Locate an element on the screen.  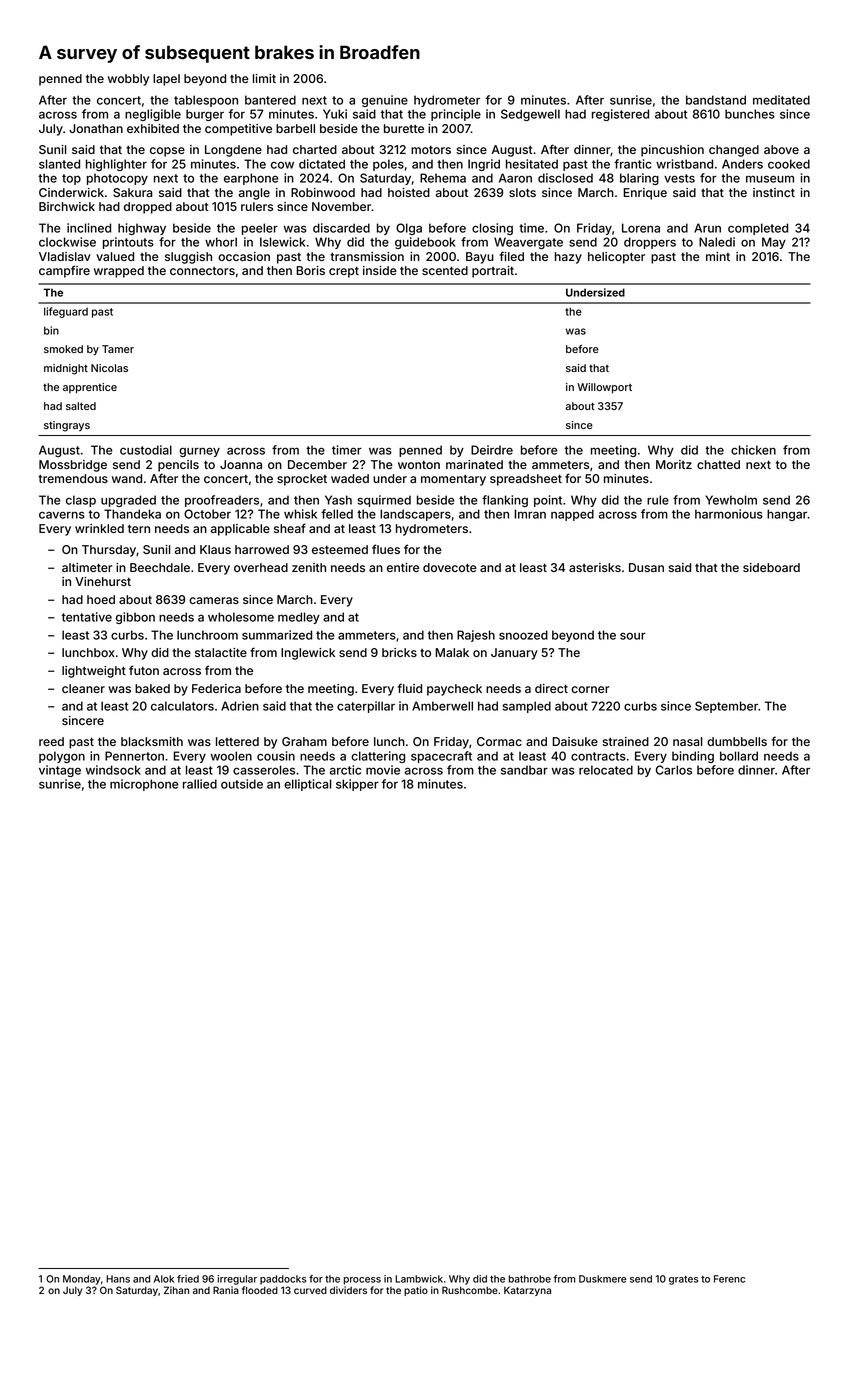
bathrobe is located at coordinates (530, 1279).
